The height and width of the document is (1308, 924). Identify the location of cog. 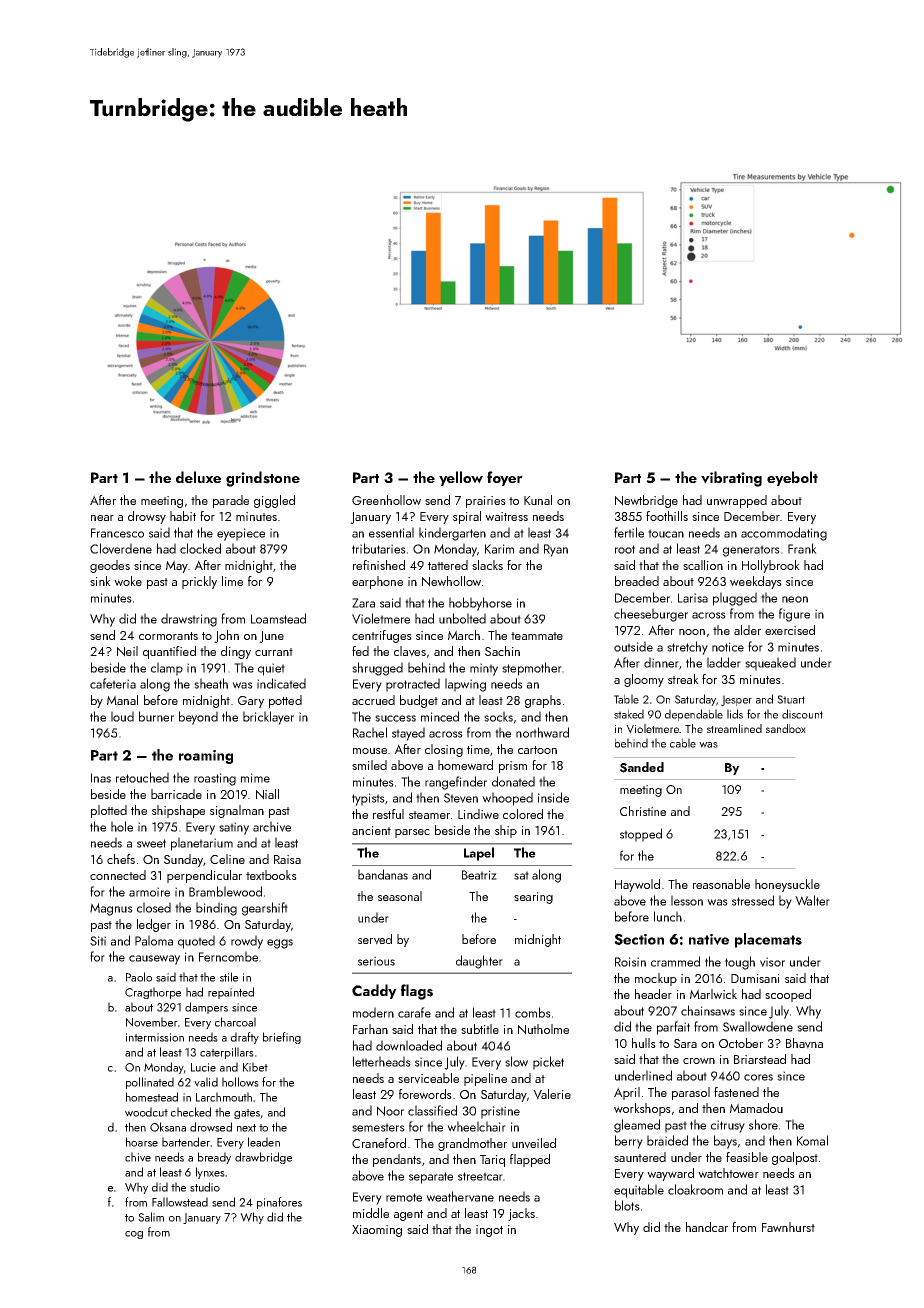
(134, 1235).
